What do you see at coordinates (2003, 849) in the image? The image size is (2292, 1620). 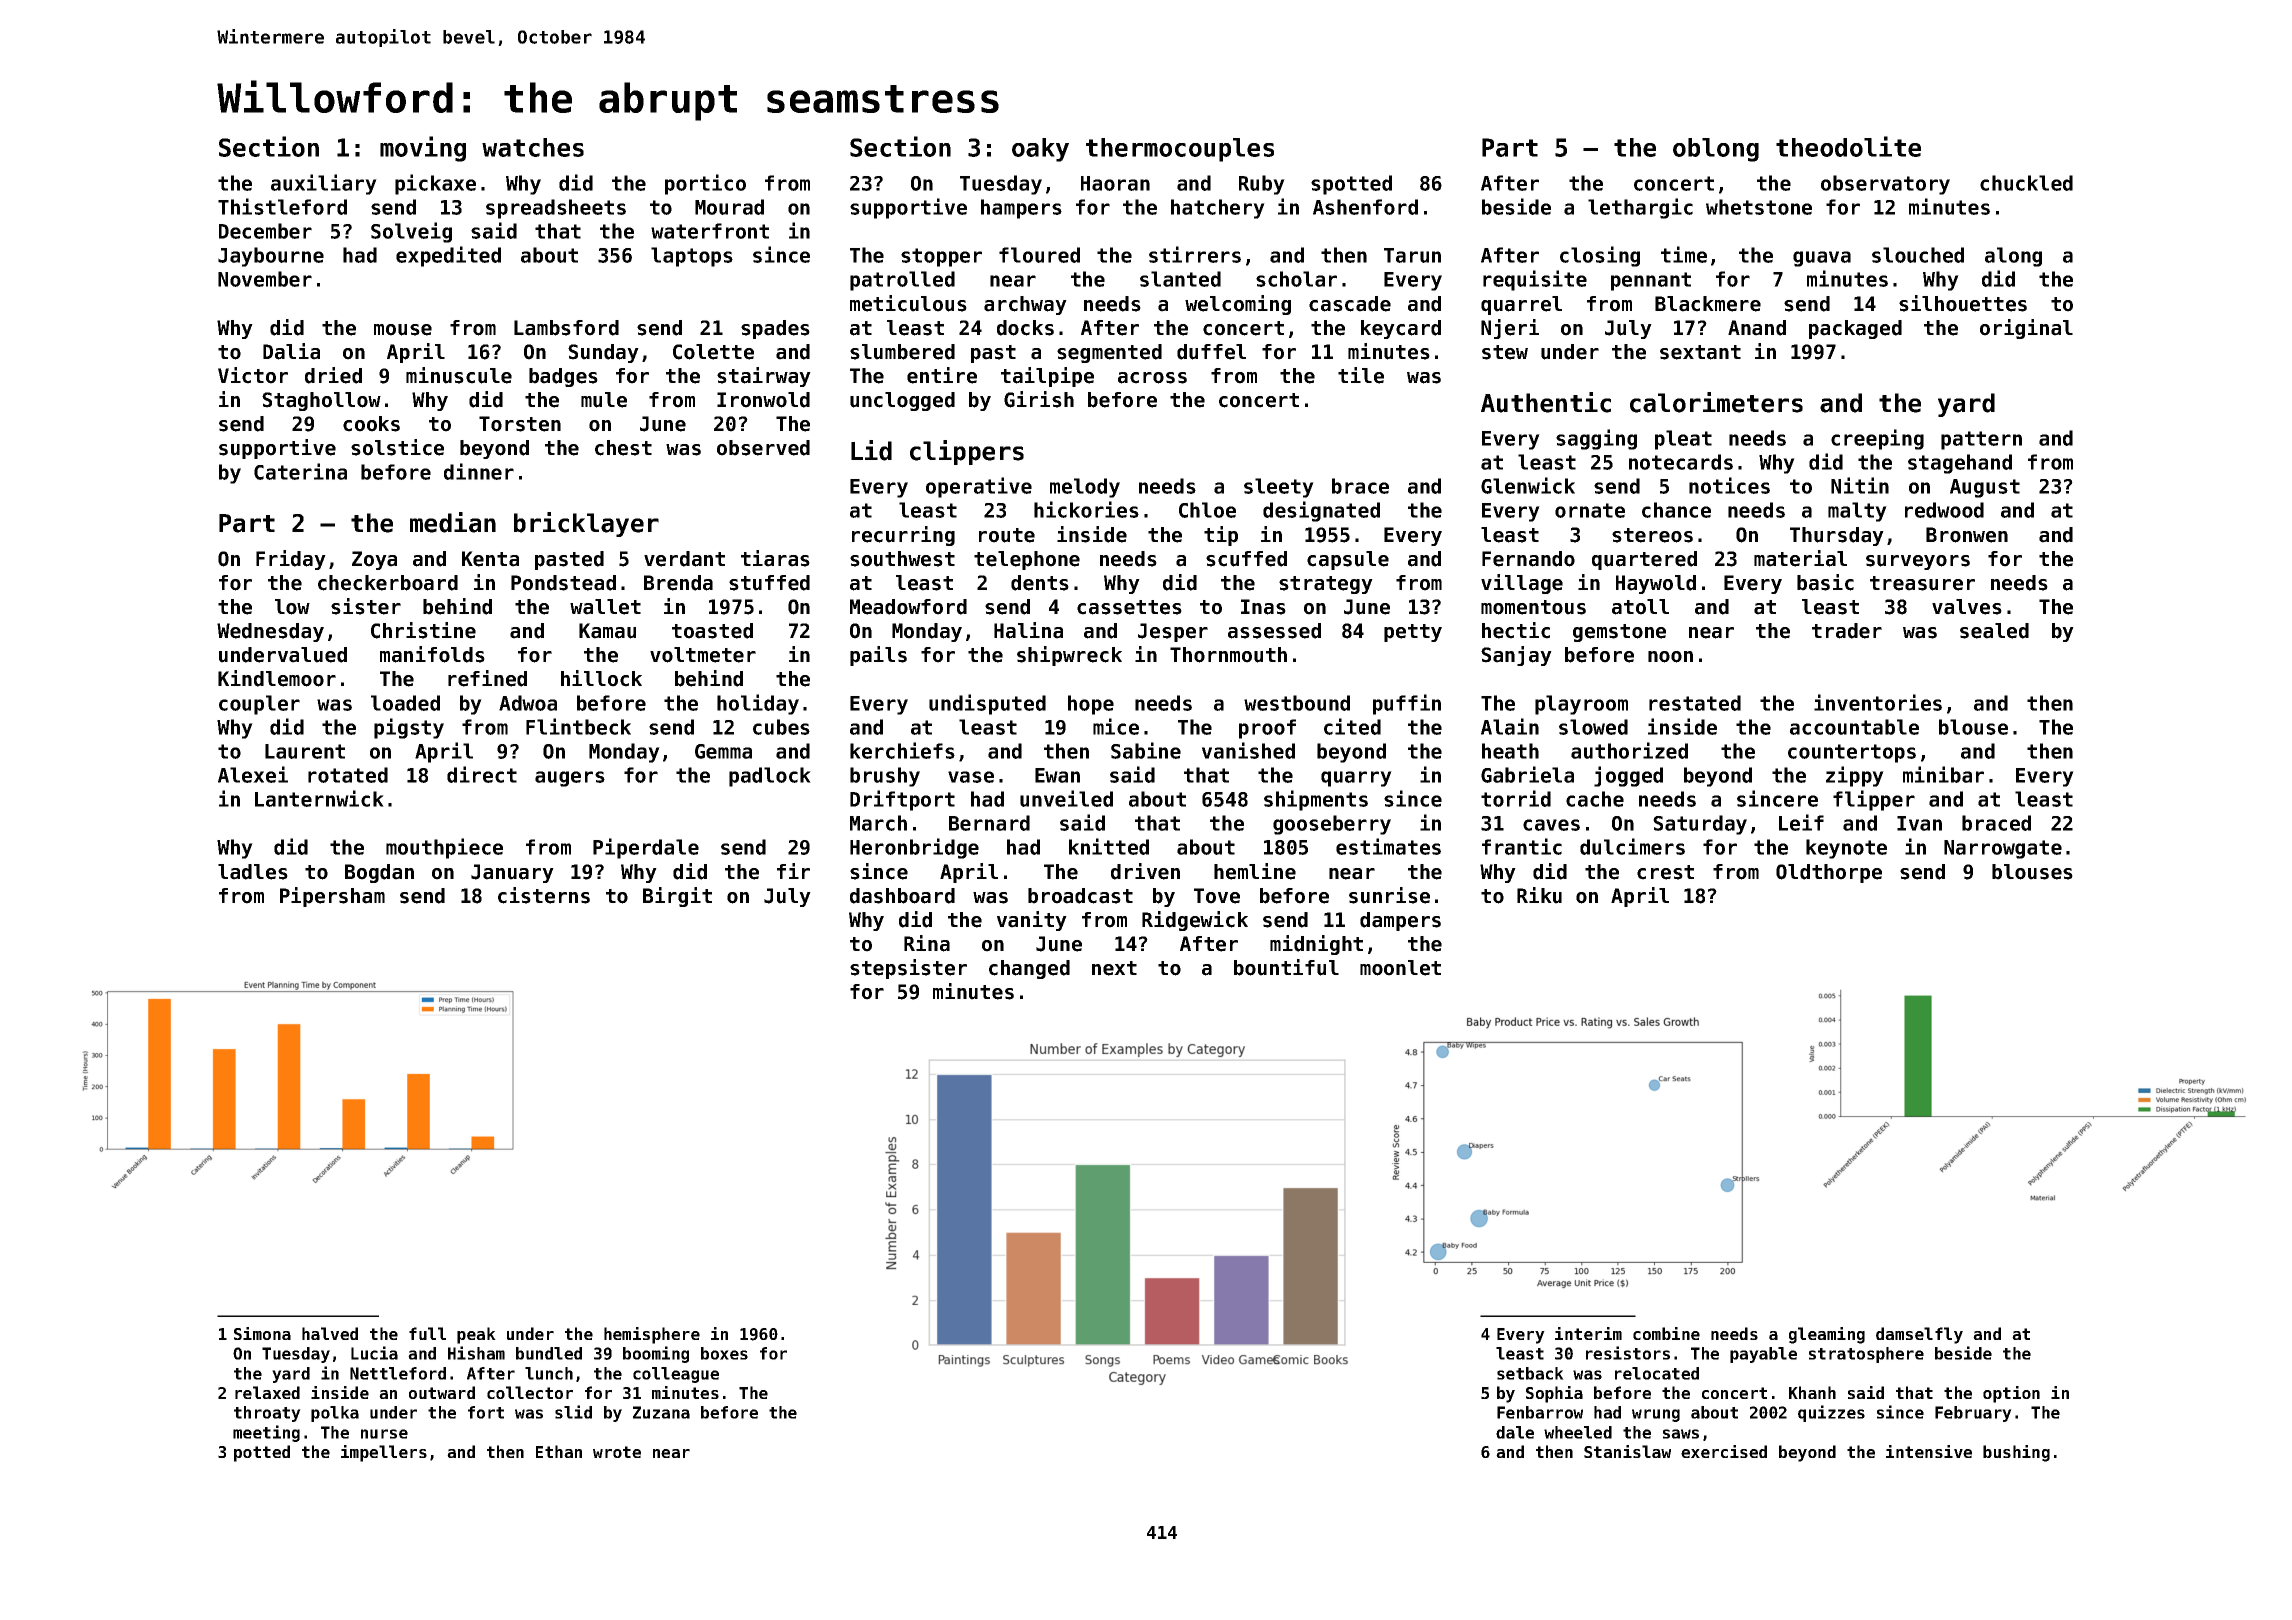 I see `Narrowgate` at bounding box center [2003, 849].
